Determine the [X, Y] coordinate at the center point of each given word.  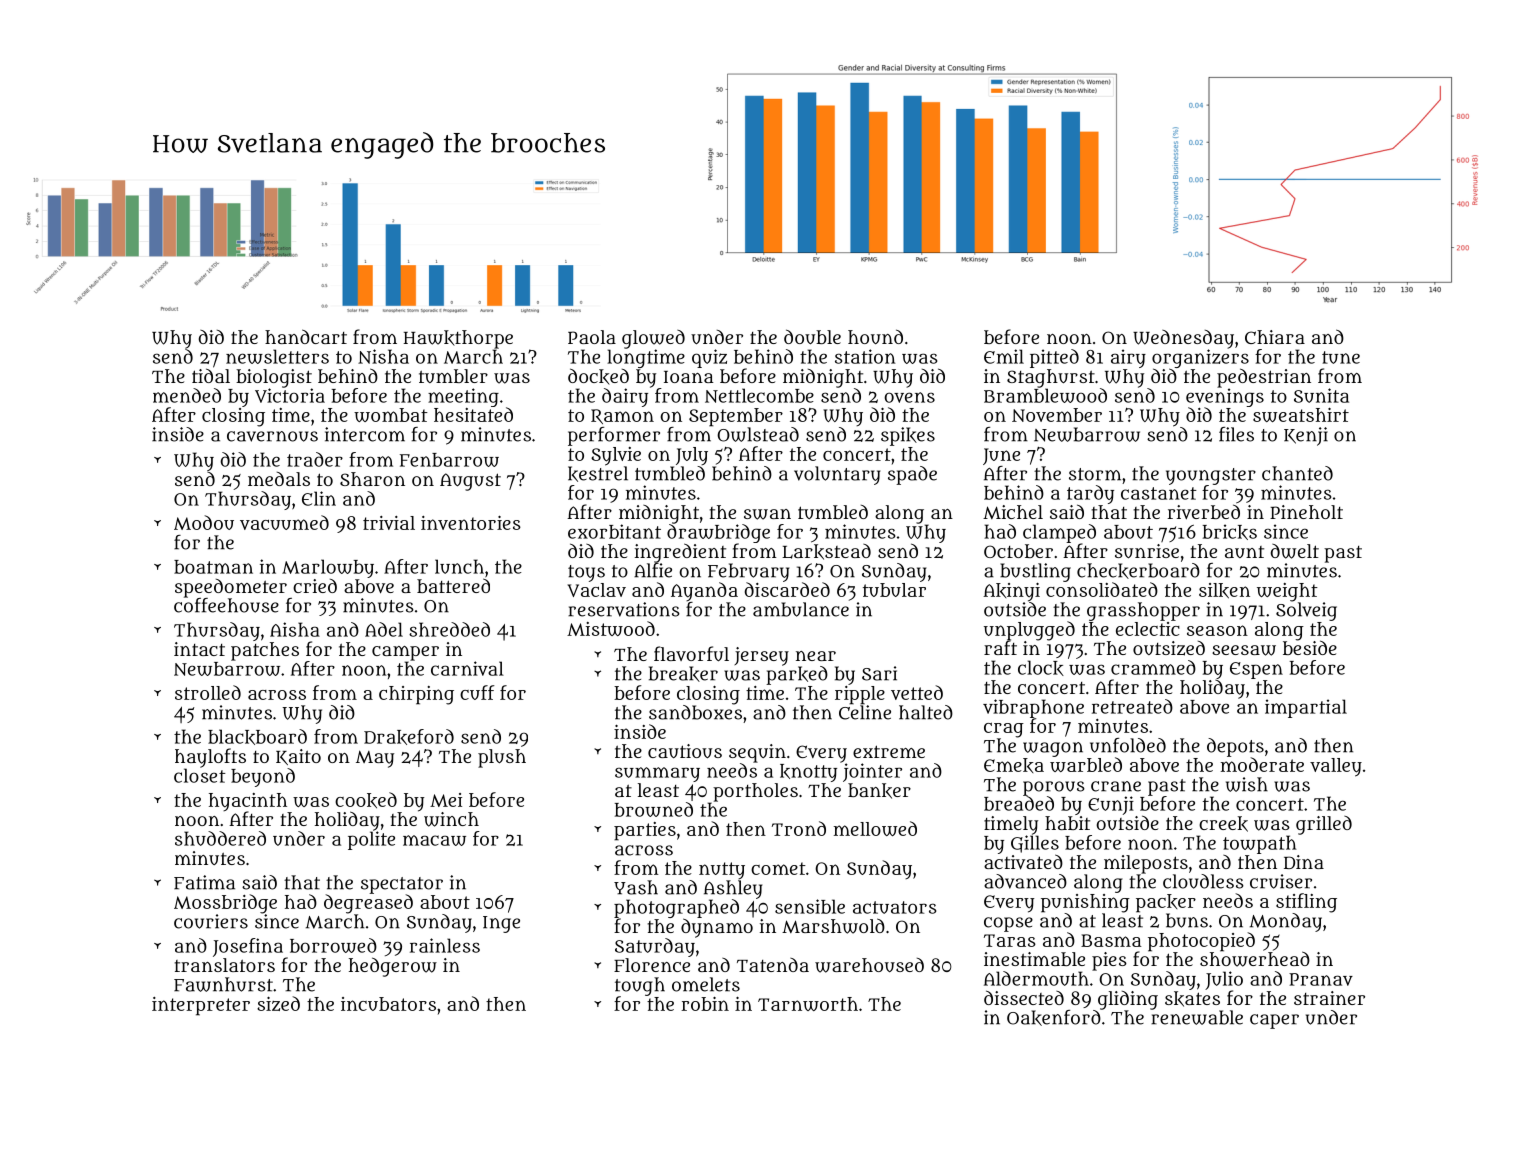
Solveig [1306, 611]
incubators [388, 1004]
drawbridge [718, 533]
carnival [467, 668]
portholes [755, 792]
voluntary [837, 475]
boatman [213, 567]
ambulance [801, 609]
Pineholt [1306, 512]
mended [187, 395]
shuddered [220, 838]
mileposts [1146, 864]
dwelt [1295, 551]
